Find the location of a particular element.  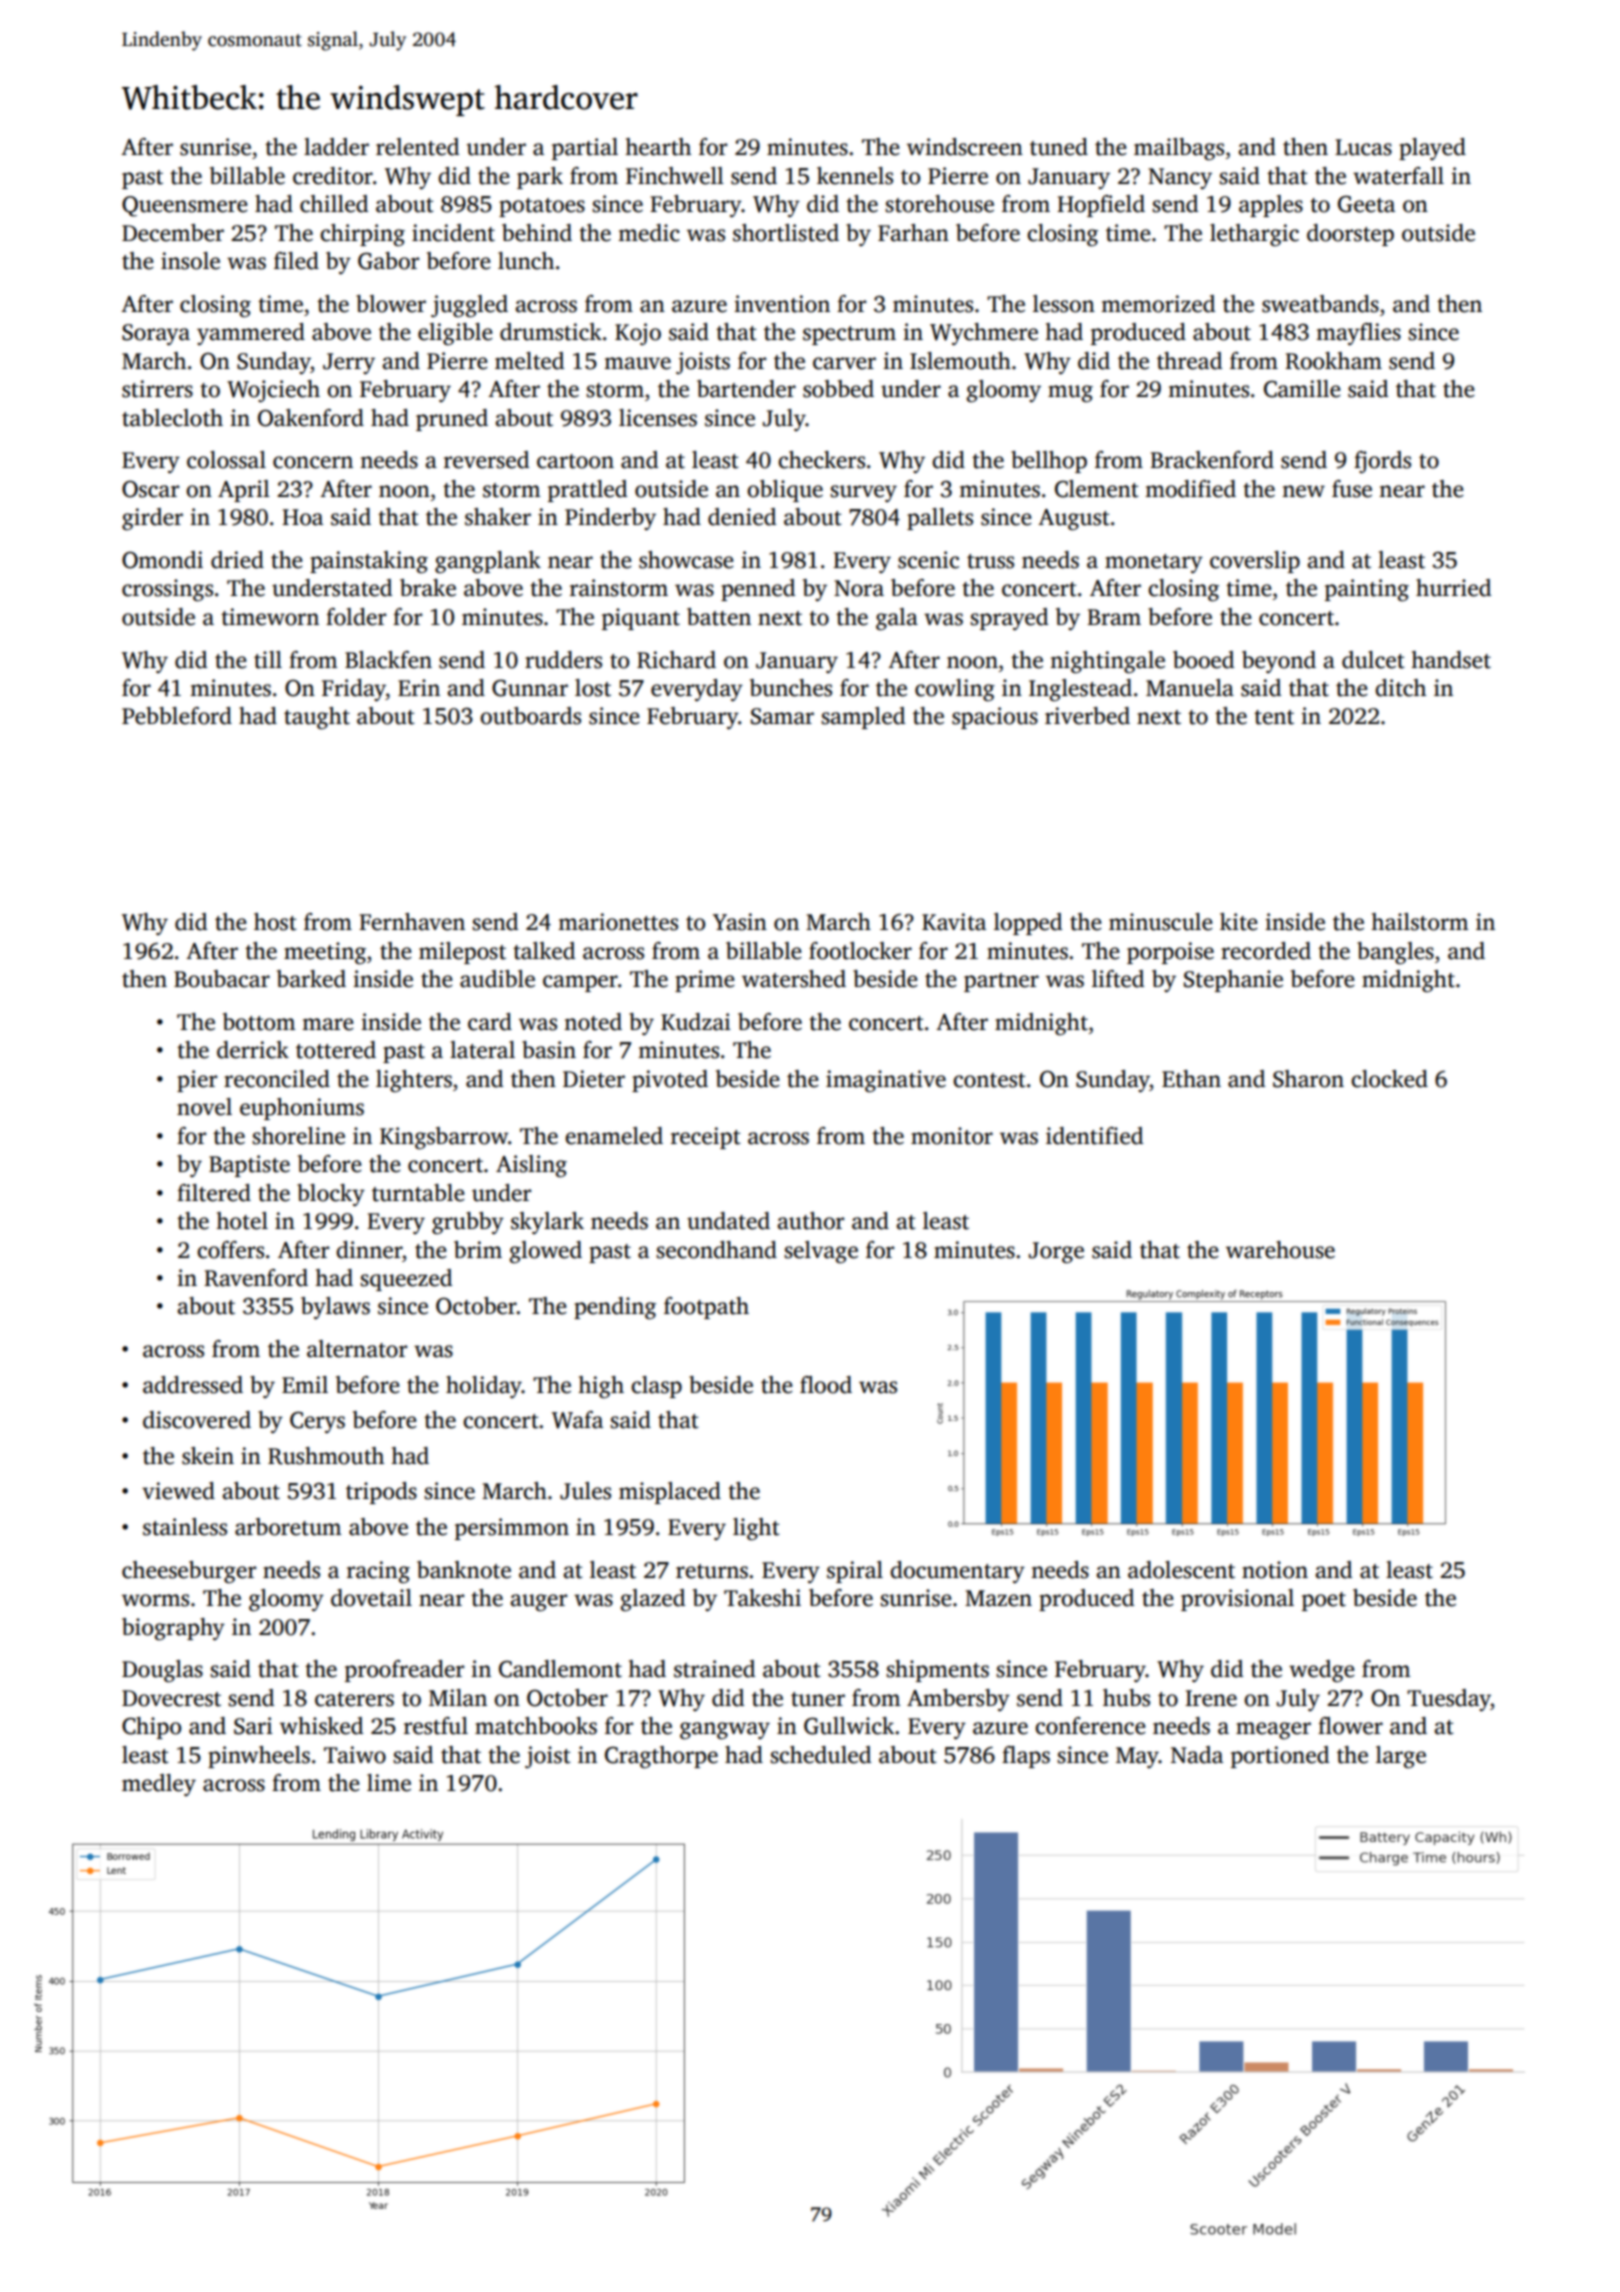

warehouse is located at coordinates (1280, 1250).
